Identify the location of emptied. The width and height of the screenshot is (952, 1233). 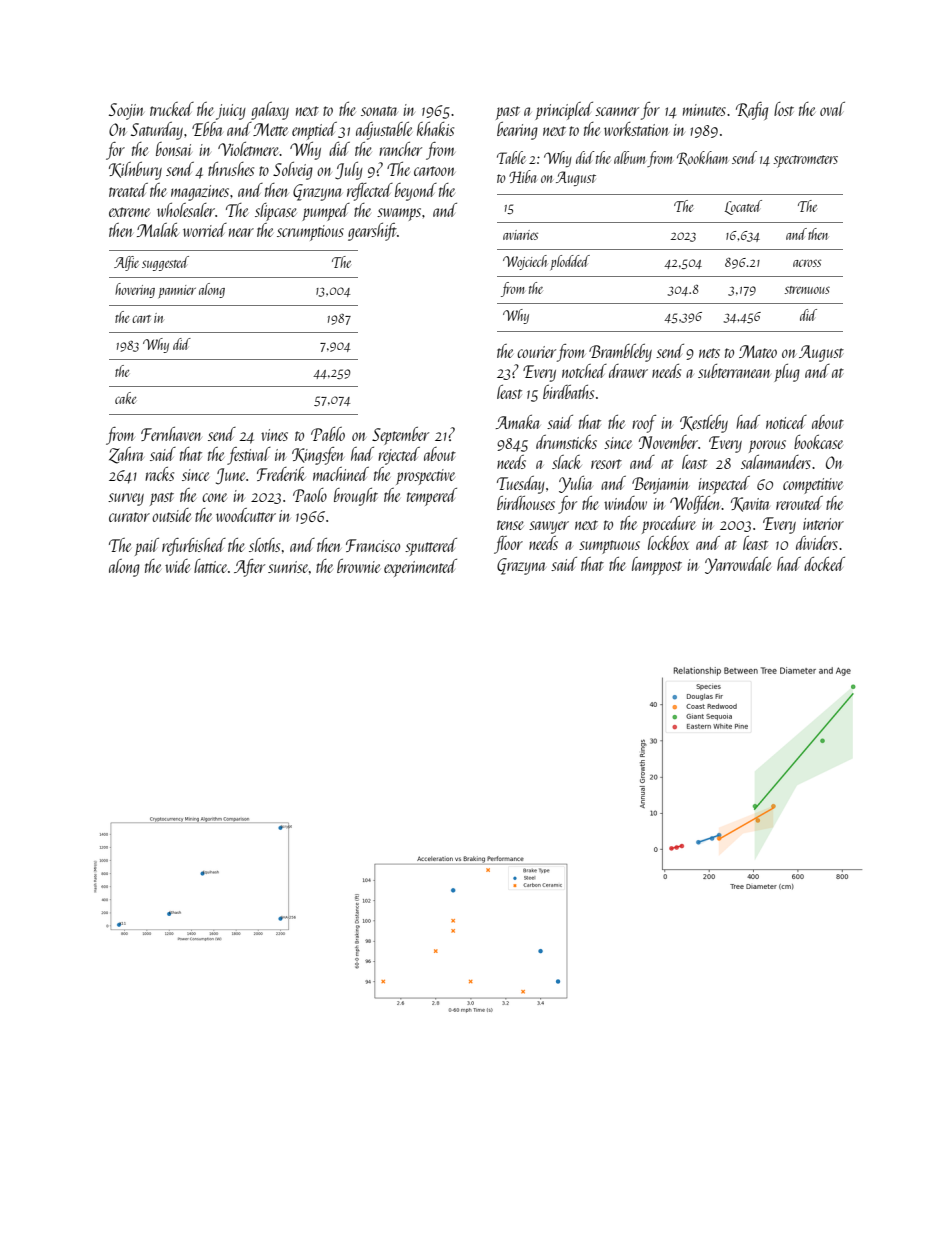
(314, 131).
